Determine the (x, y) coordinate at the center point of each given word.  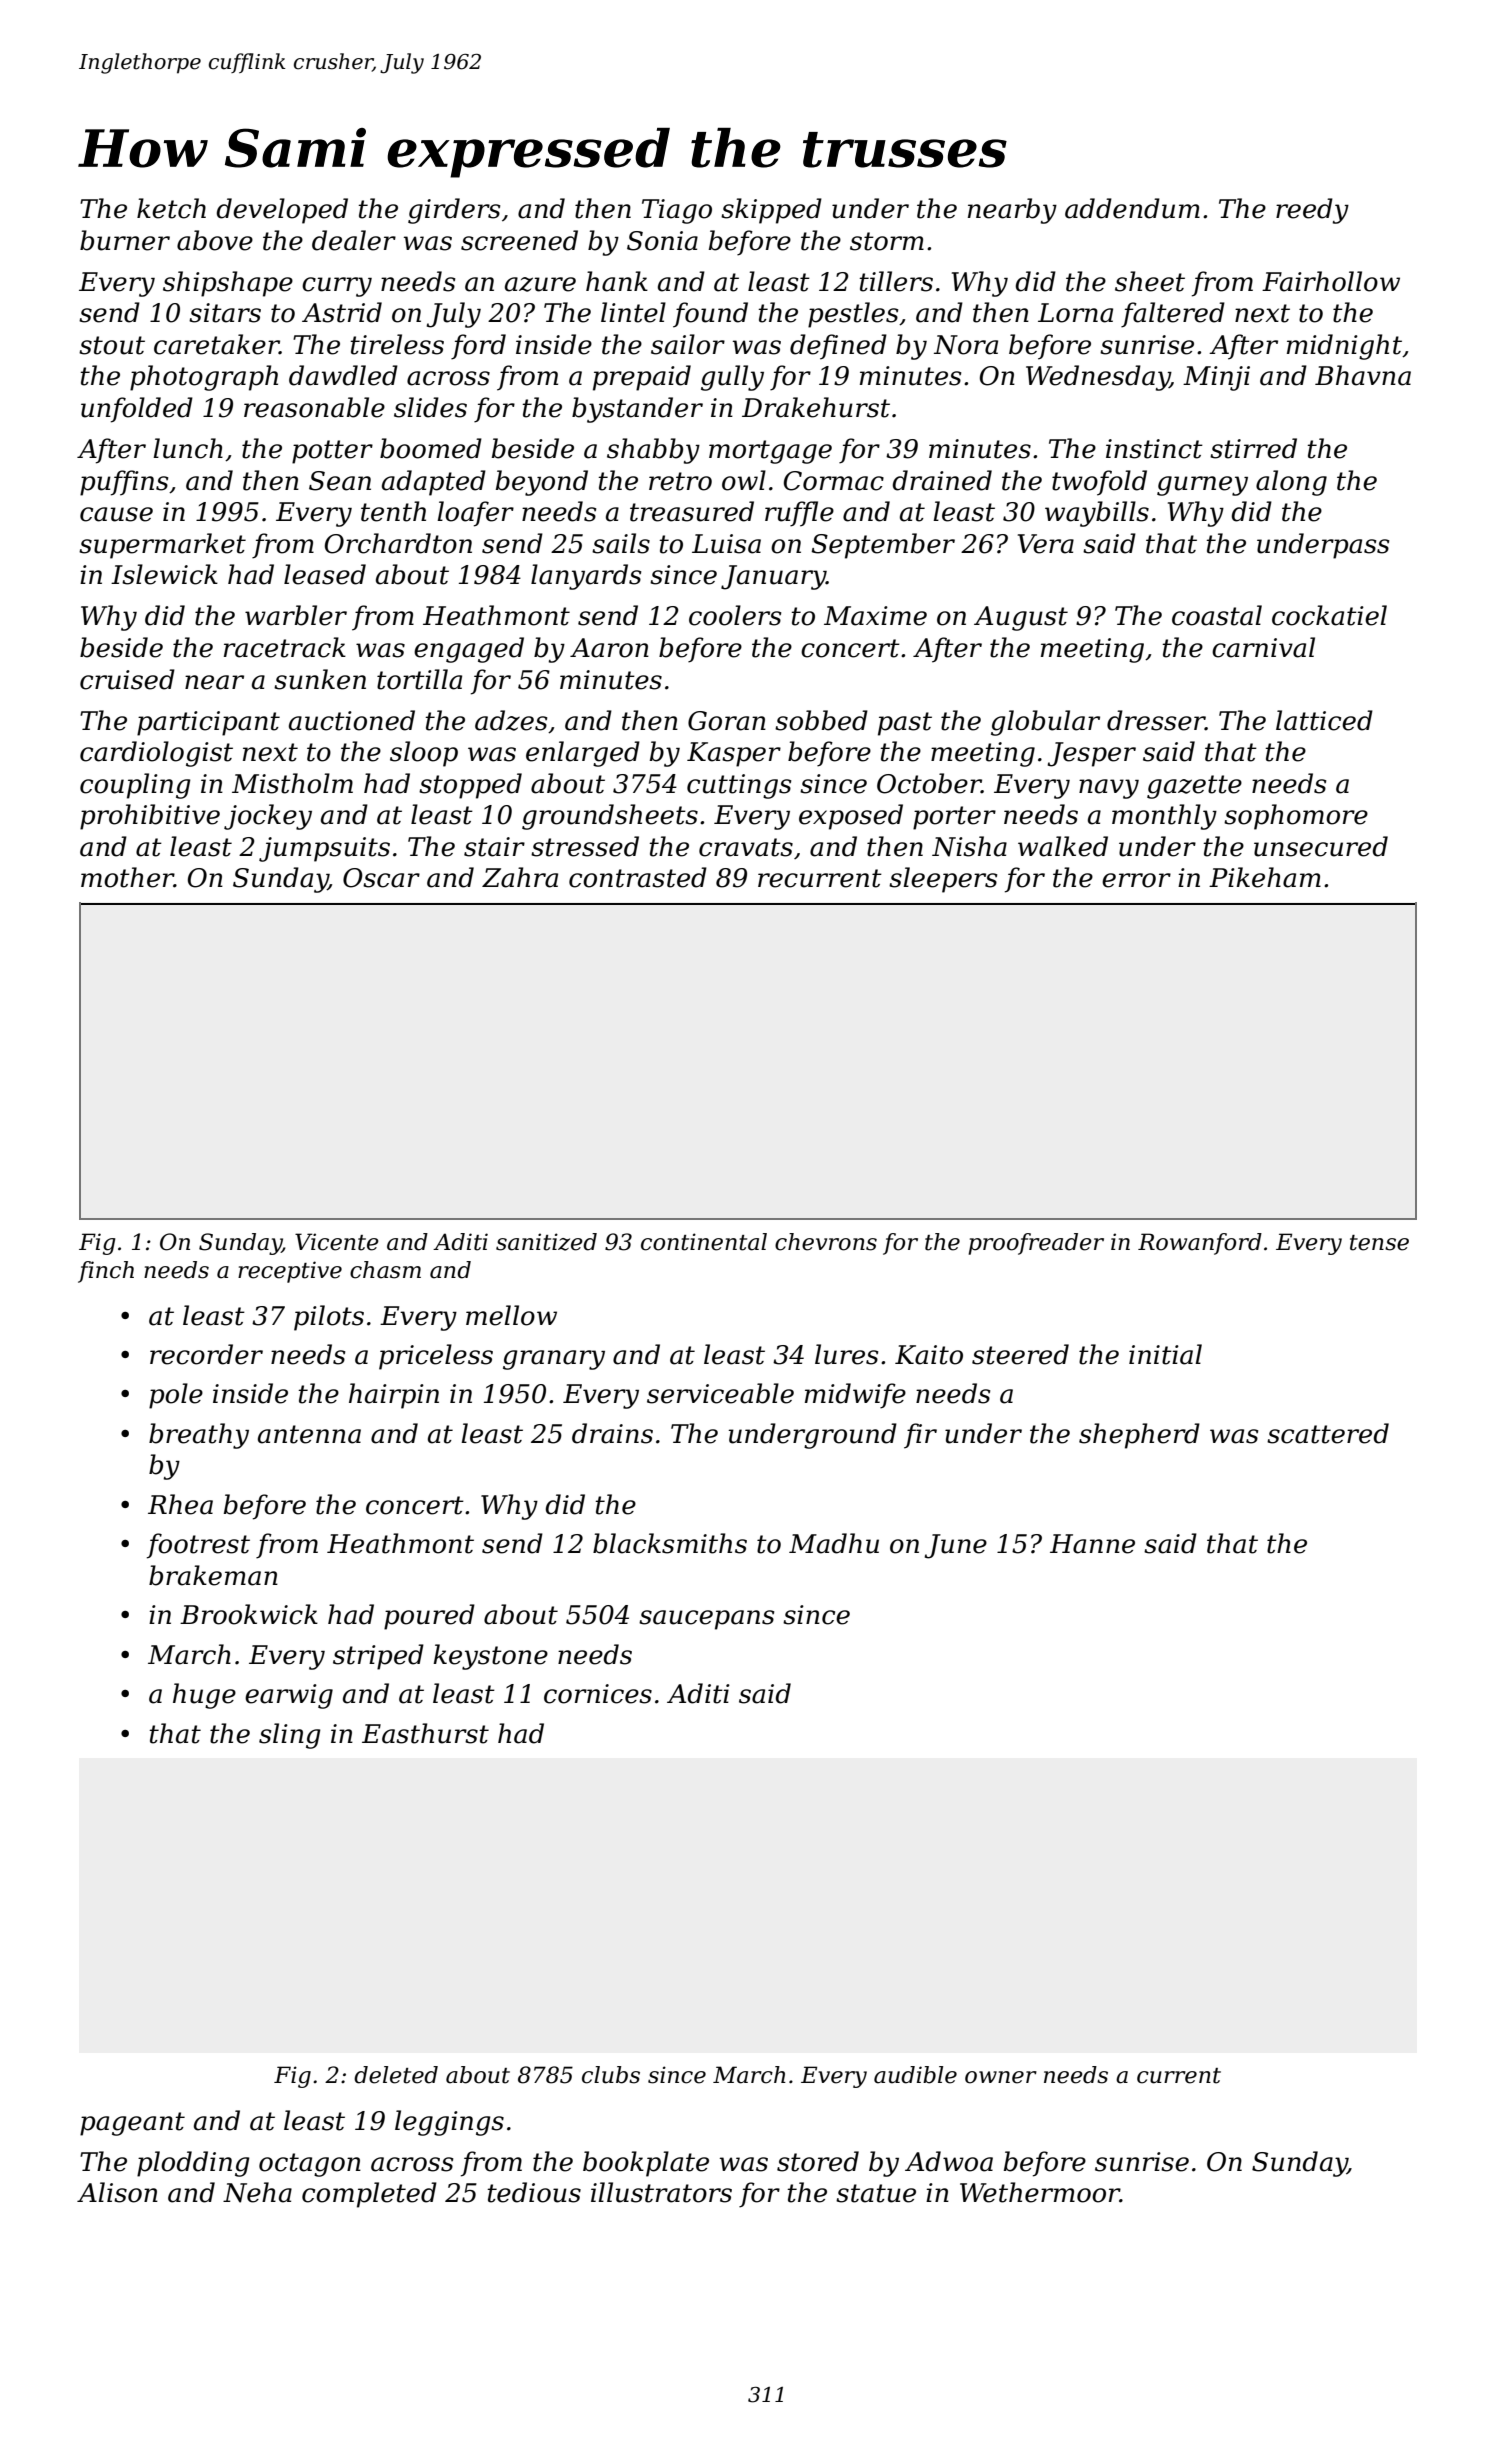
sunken (320, 679)
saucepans (706, 1620)
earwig (289, 1696)
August (1021, 618)
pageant (132, 2124)
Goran (727, 721)
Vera (1046, 544)
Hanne (1092, 1544)
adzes (511, 720)
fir (920, 1436)
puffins (124, 483)
